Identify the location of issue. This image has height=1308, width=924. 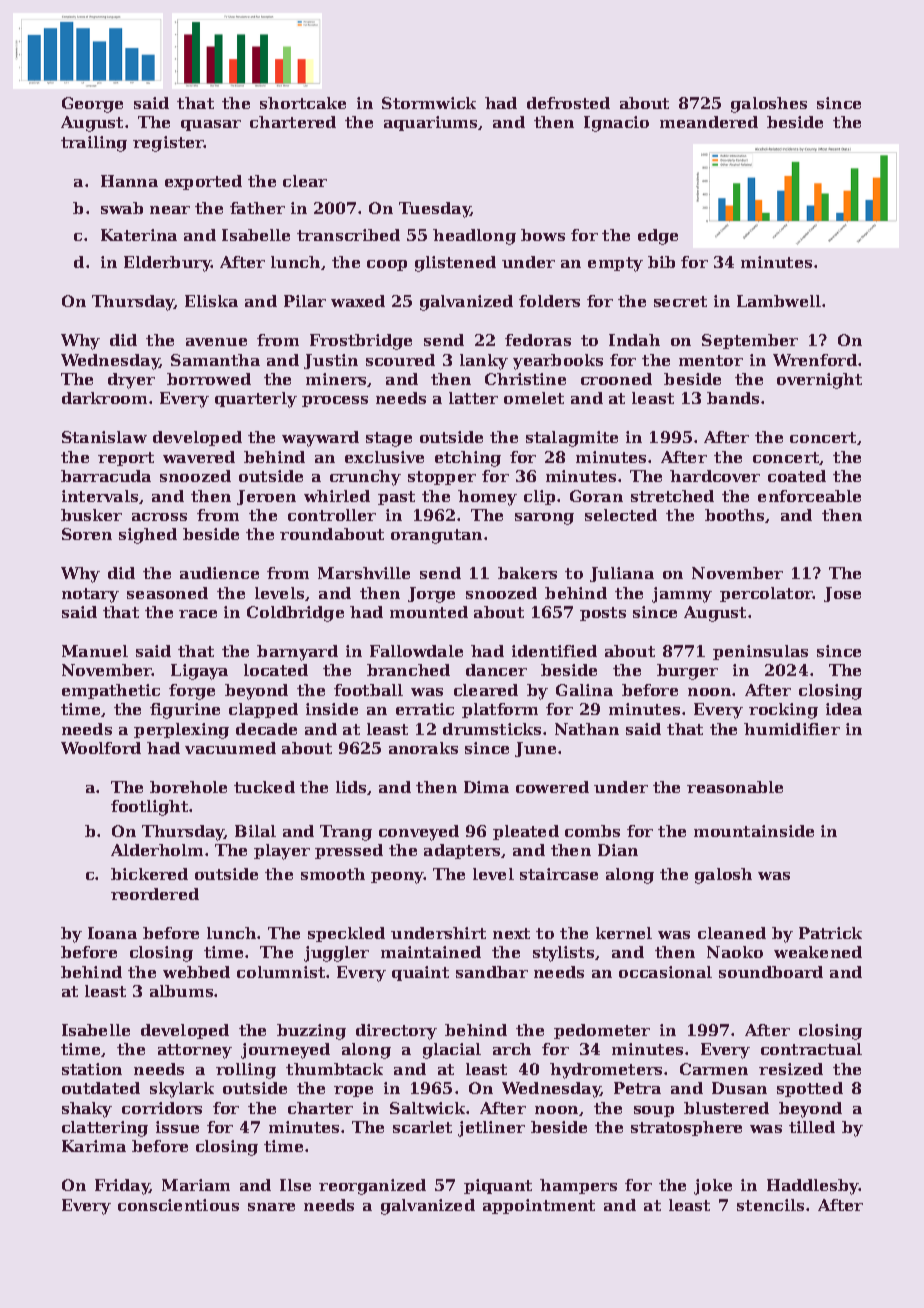
(177, 1127).
